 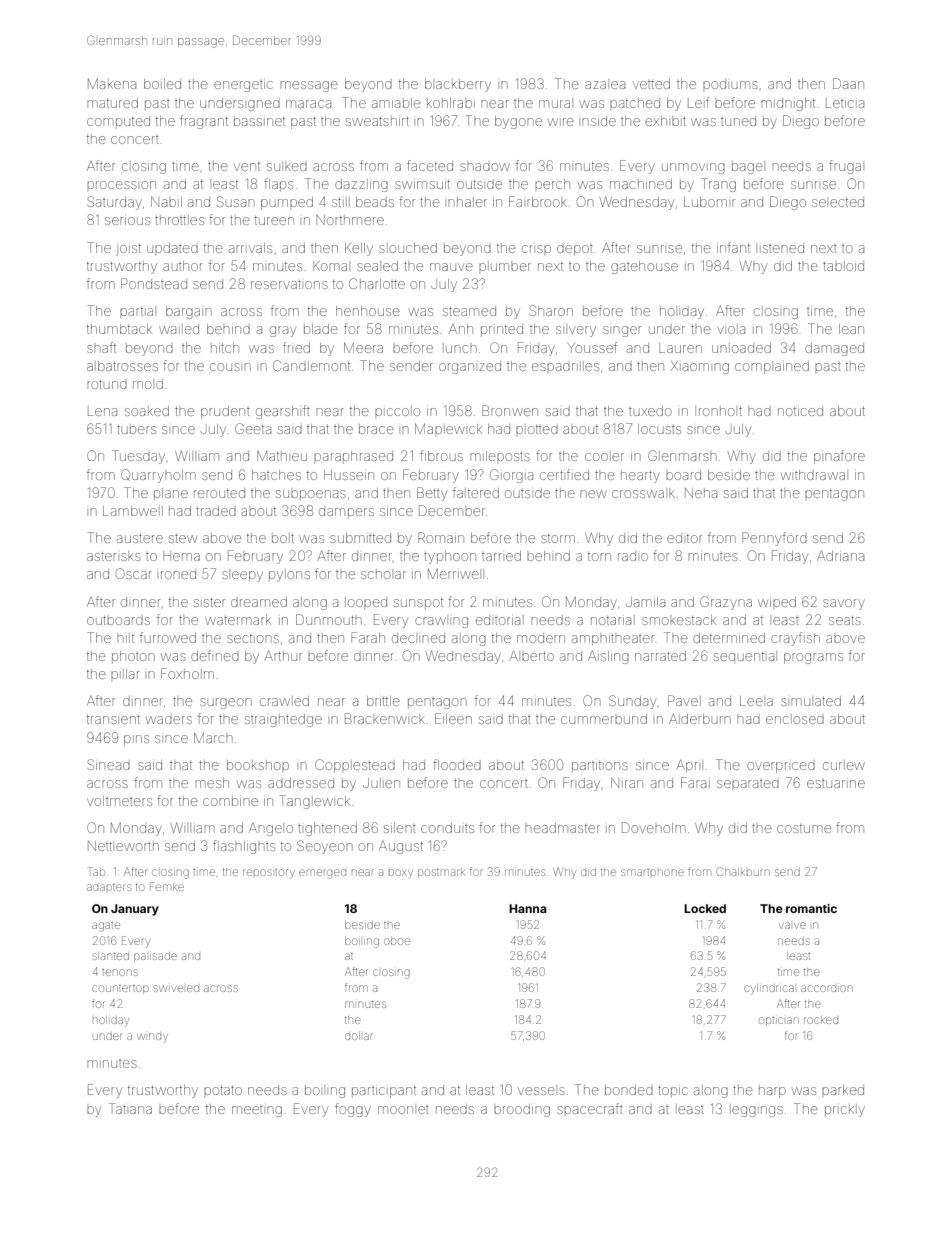 What do you see at coordinates (309, 86) in the screenshot?
I see `message` at bounding box center [309, 86].
